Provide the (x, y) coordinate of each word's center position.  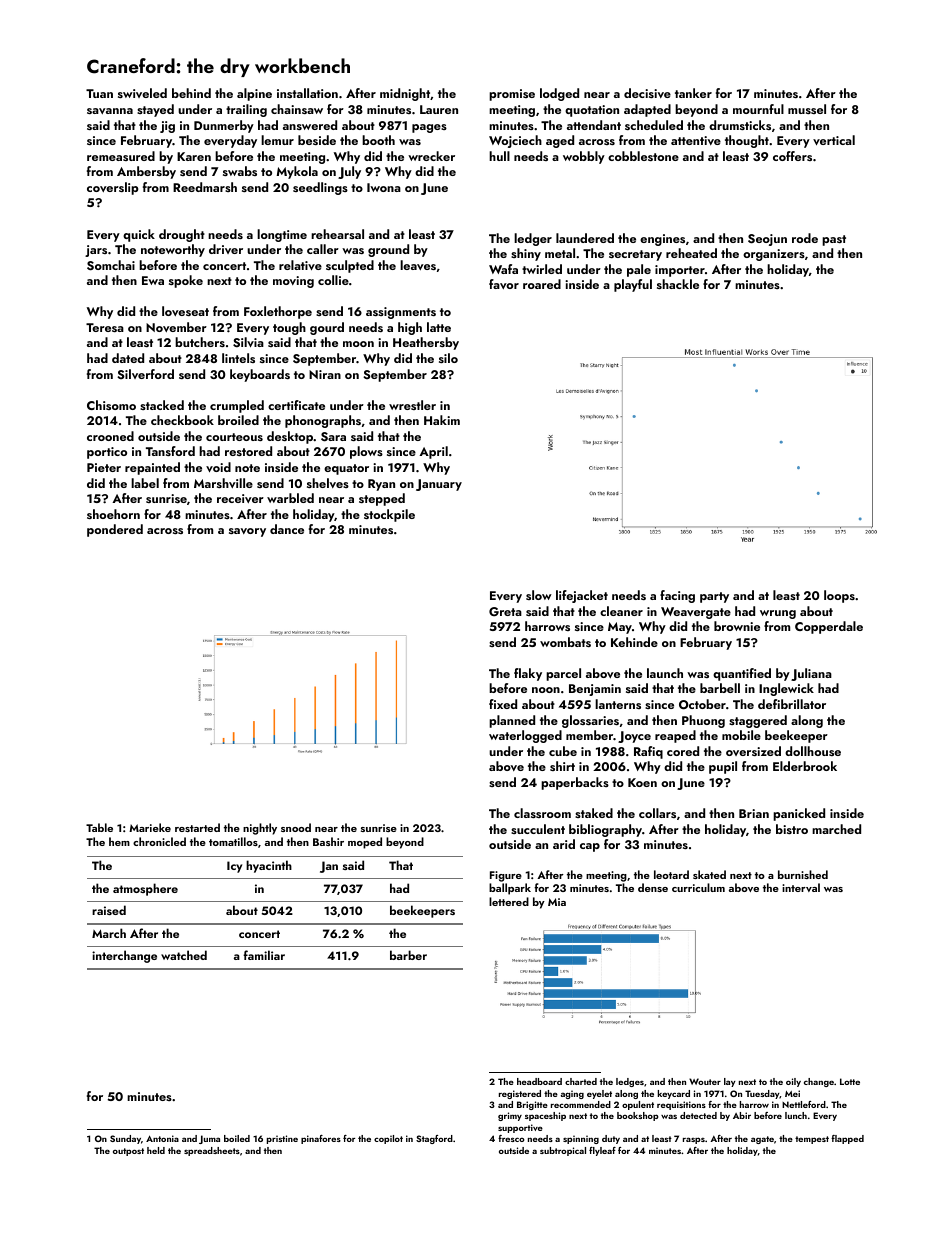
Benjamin (595, 690)
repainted (152, 468)
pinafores (321, 1139)
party (714, 597)
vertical (834, 140)
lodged (559, 94)
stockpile (389, 515)
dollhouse (813, 751)
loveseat (185, 311)
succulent (538, 829)
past (834, 240)
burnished (803, 874)
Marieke (150, 827)
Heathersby (426, 343)
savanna (110, 111)
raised (109, 910)
